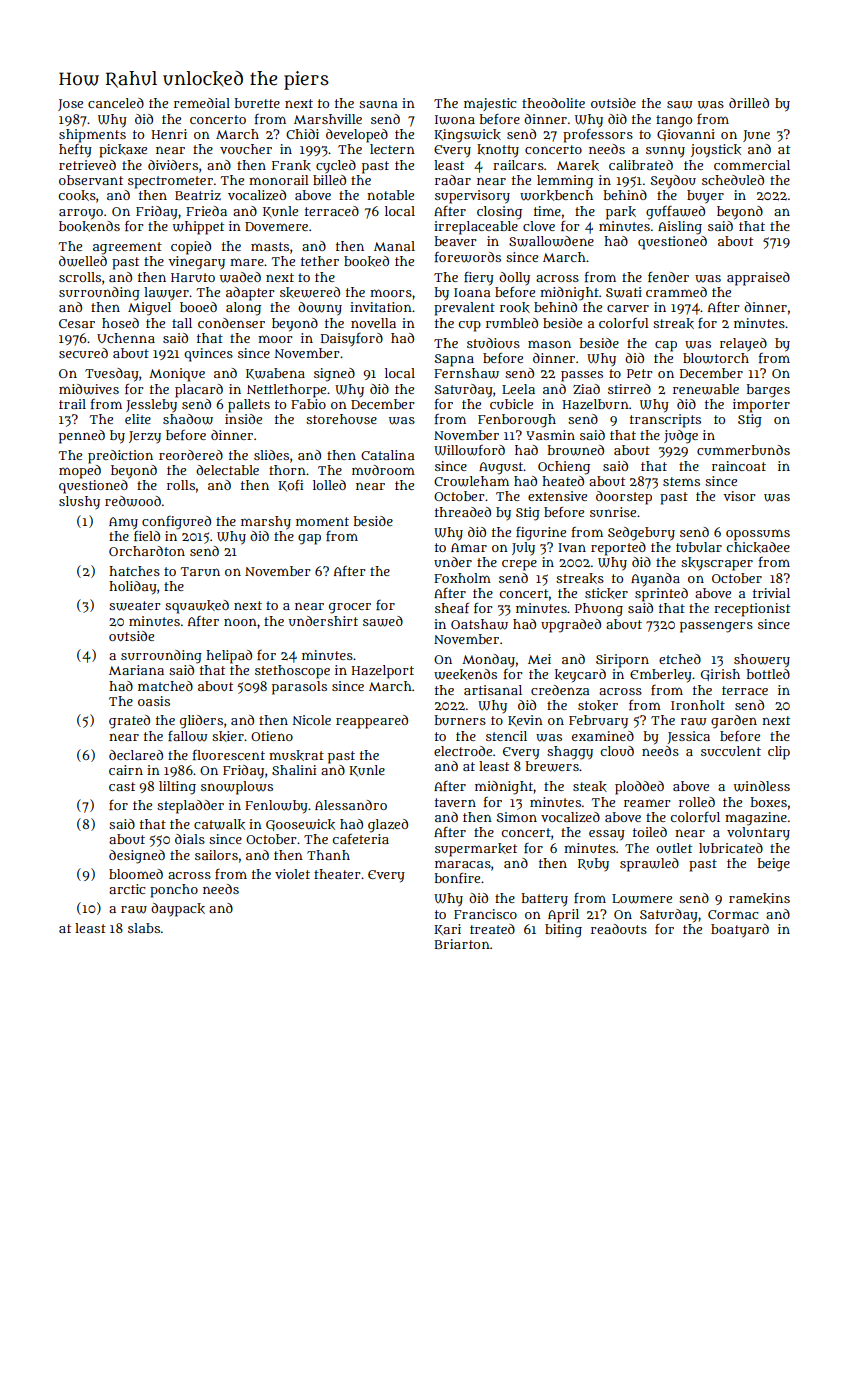 The height and width of the screenshot is (1400, 849). What do you see at coordinates (275, 374) in the screenshot?
I see `Kwabena` at bounding box center [275, 374].
